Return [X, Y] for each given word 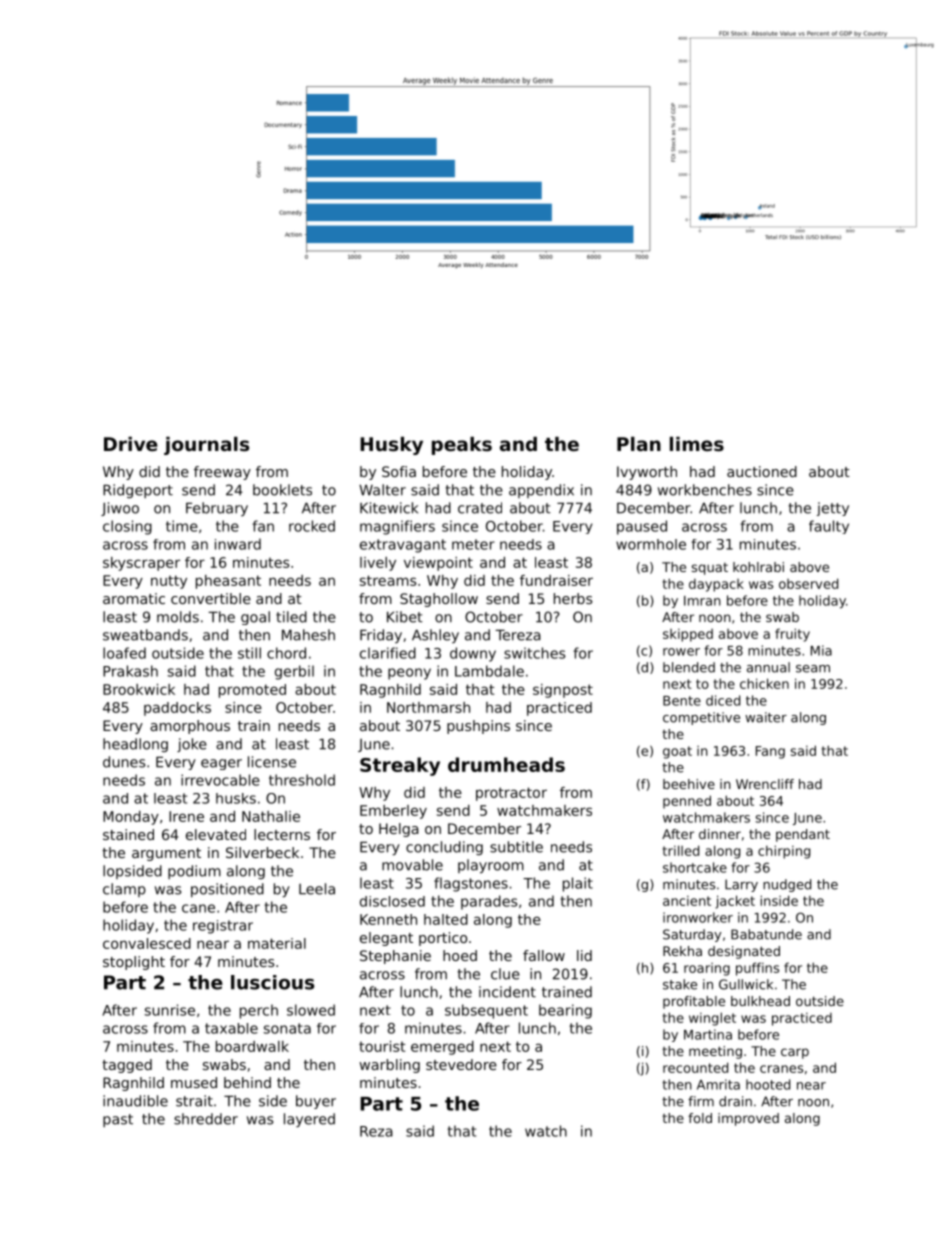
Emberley [393, 812]
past [118, 1120]
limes [697, 444]
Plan [639, 444]
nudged [787, 885]
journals [206, 446]
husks [236, 798]
